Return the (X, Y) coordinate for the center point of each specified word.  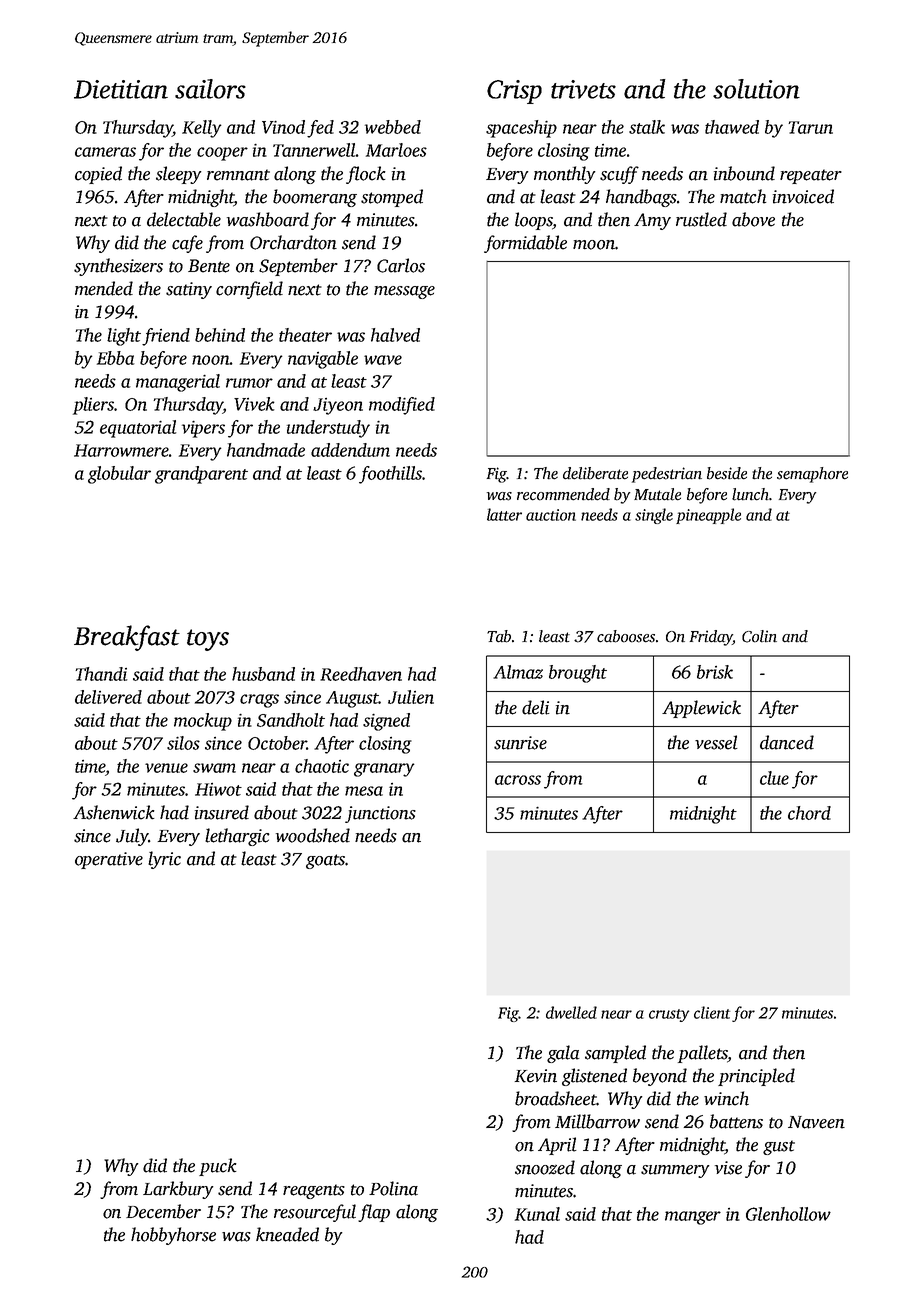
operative (109, 860)
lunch (750, 494)
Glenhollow (788, 1214)
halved (395, 335)
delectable (184, 219)
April (557, 1146)
